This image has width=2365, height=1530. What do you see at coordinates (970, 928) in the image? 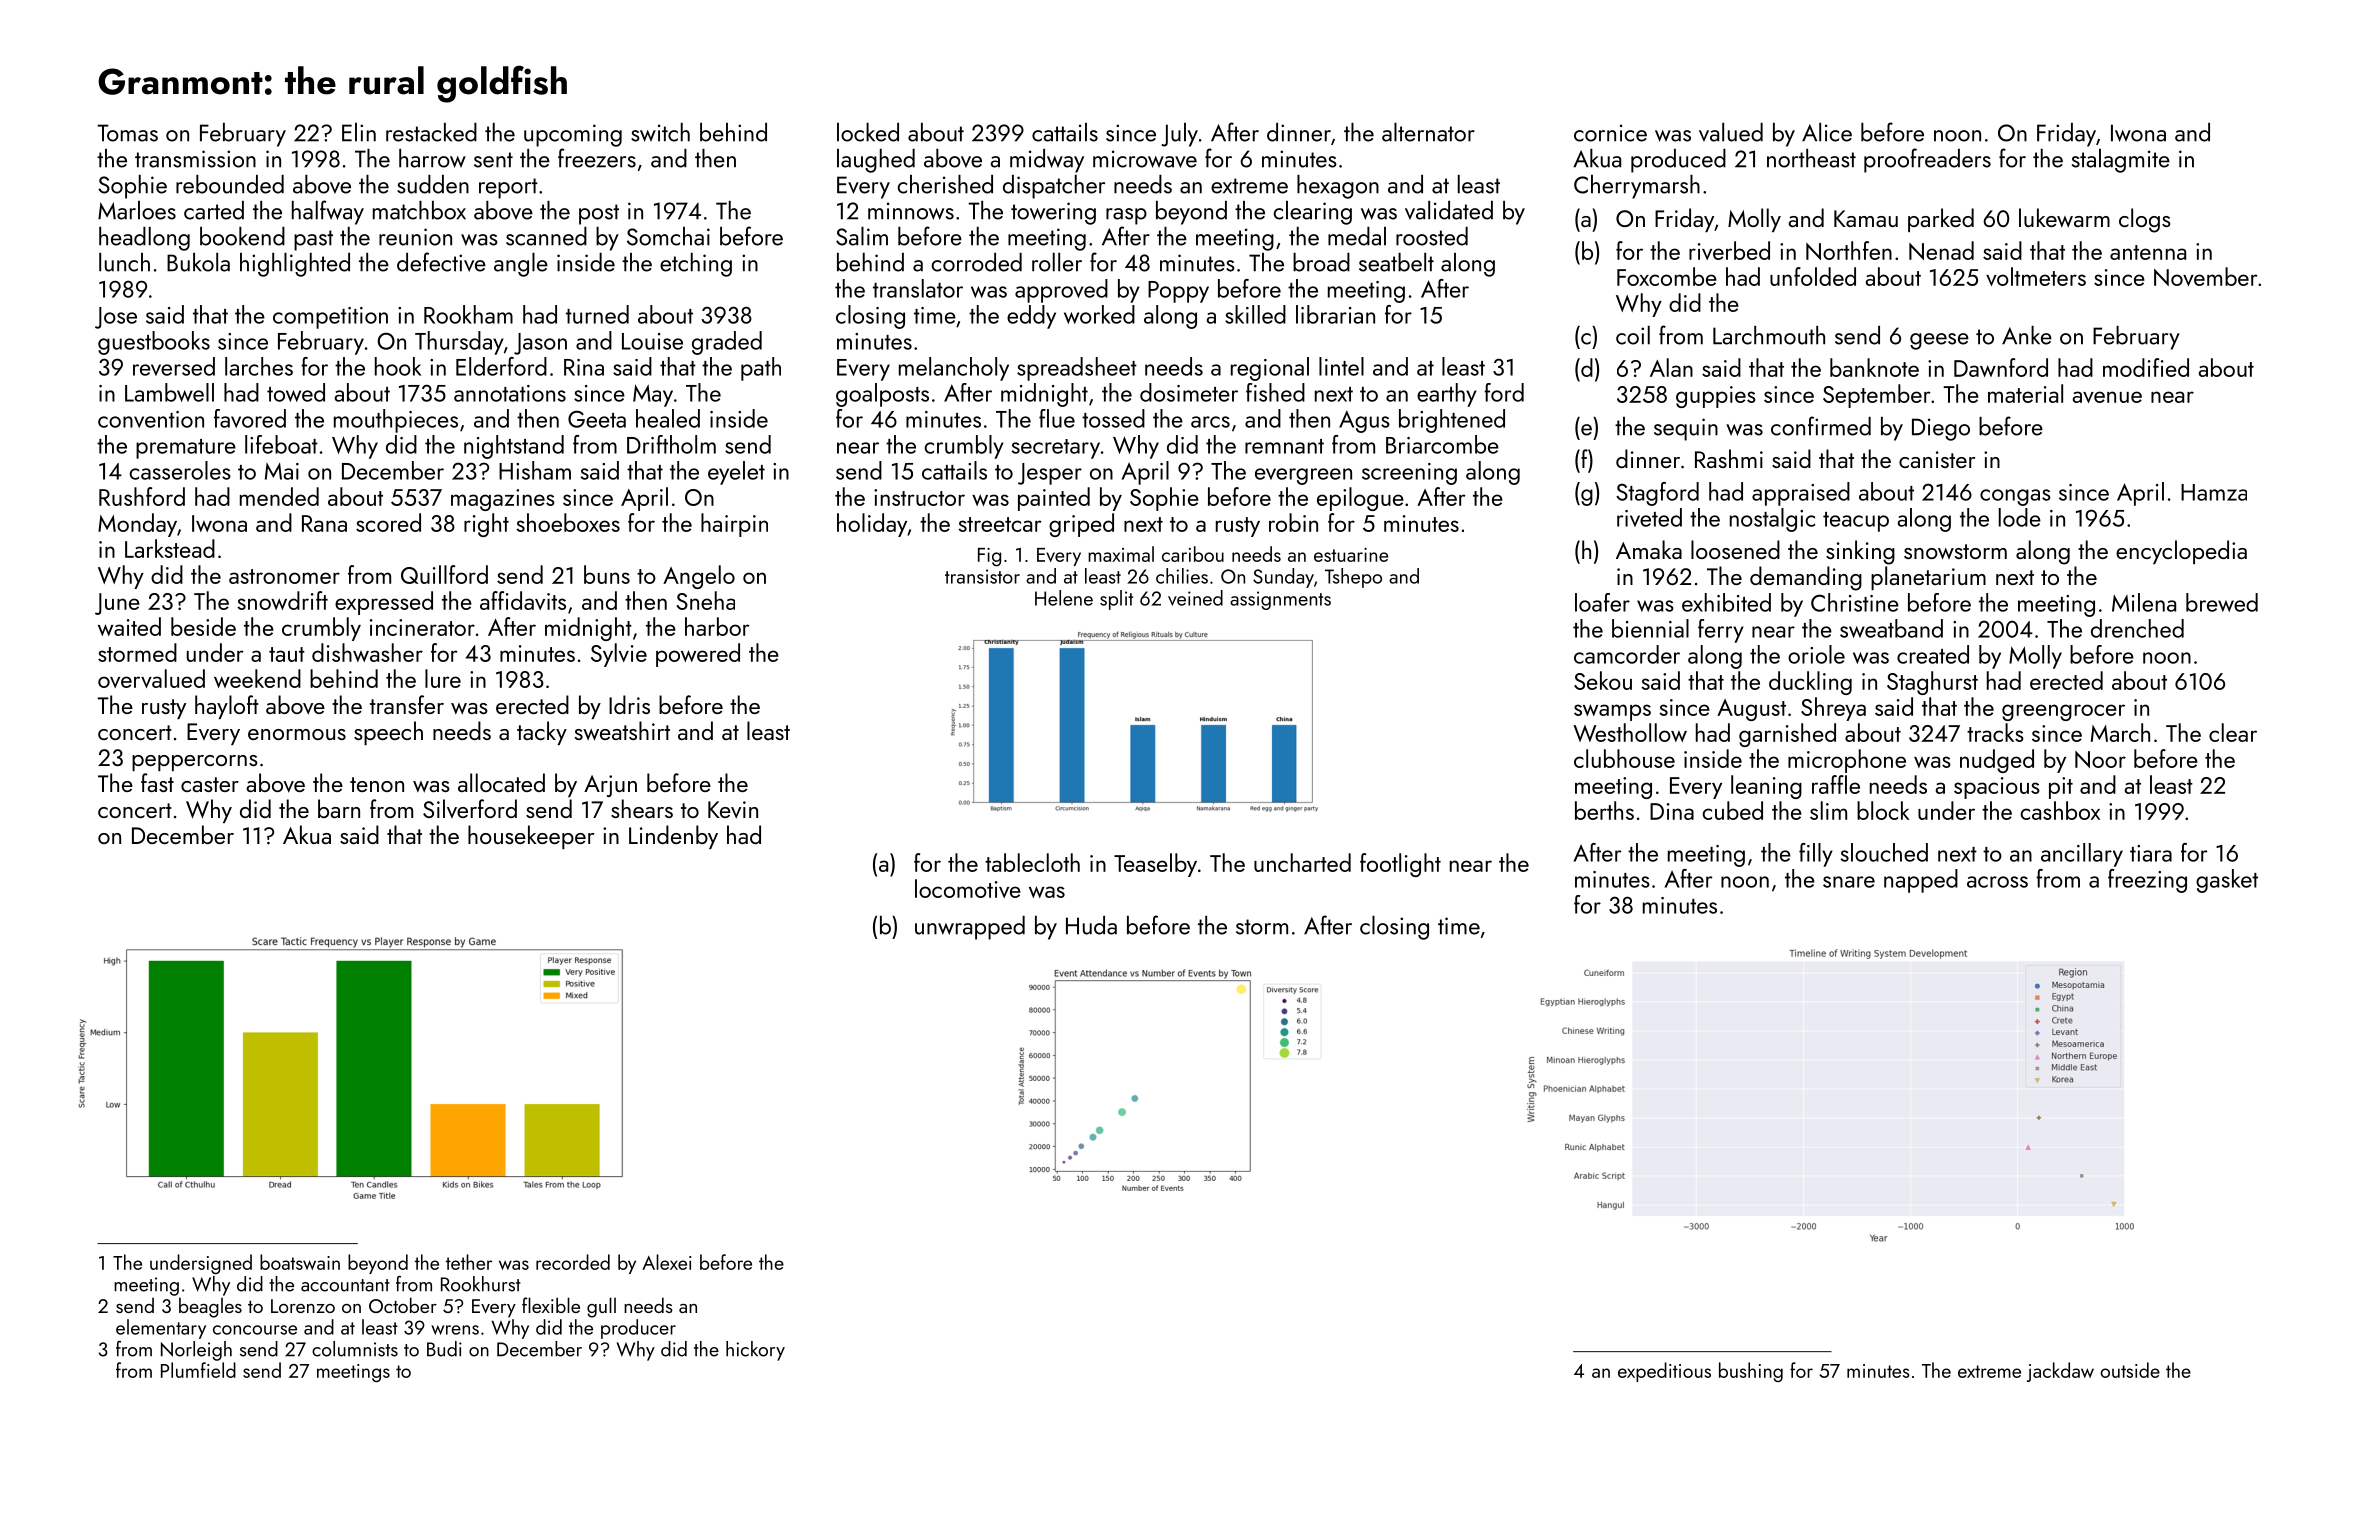
I see `unwrapped` at bounding box center [970, 928].
